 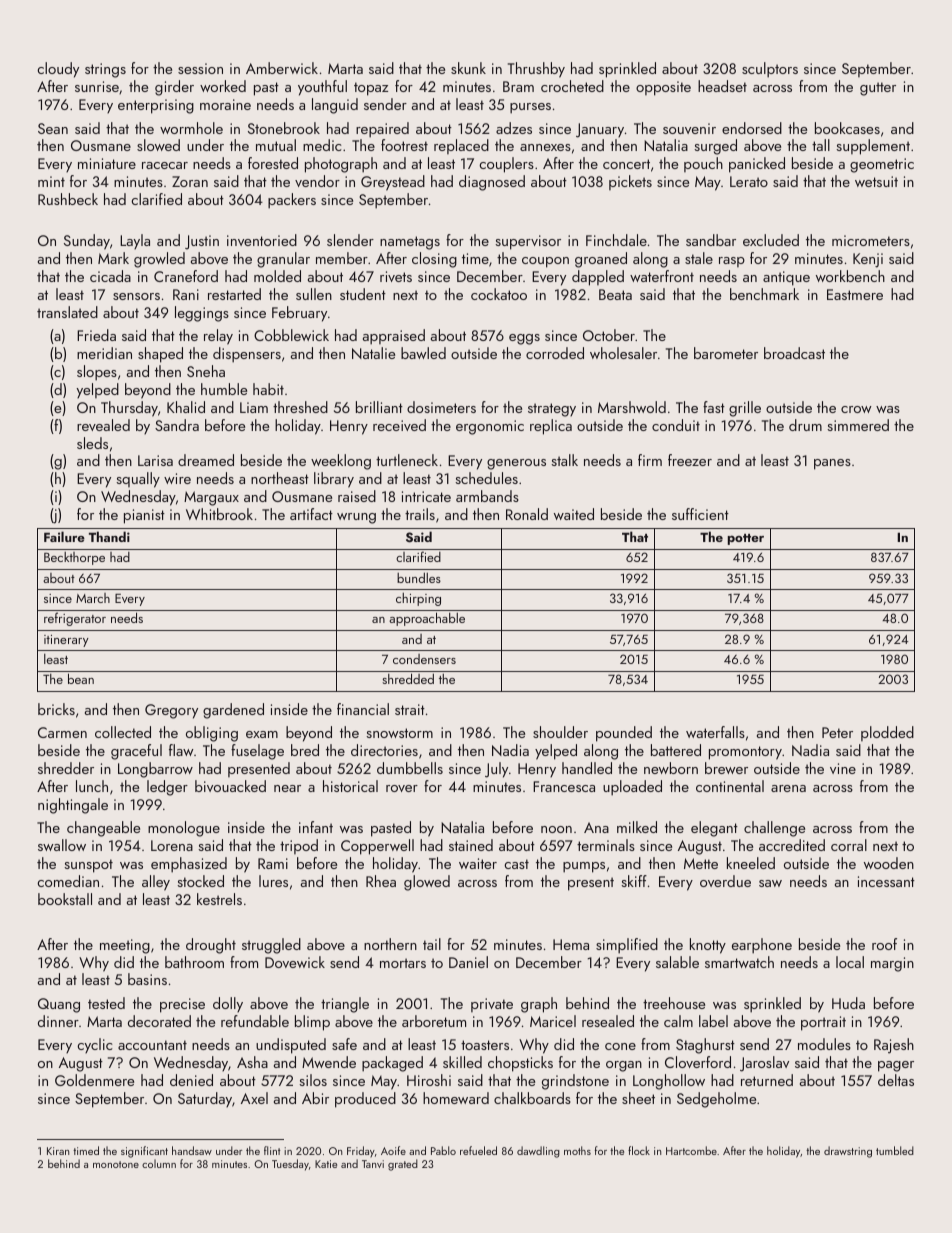 I want to click on Sunday, so click(x=87, y=242).
